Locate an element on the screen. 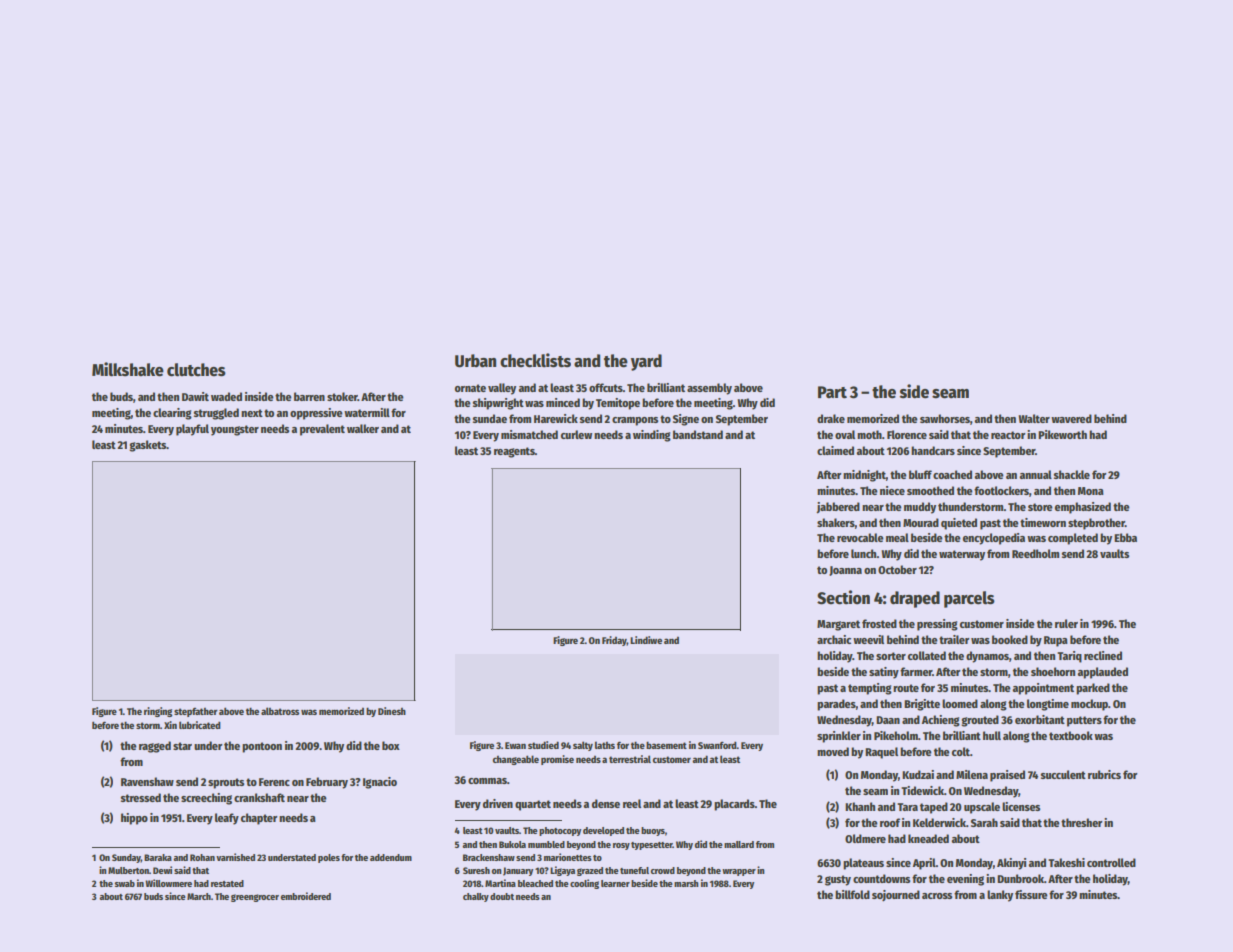 The width and height of the screenshot is (1233, 952). yard is located at coordinates (646, 362).
